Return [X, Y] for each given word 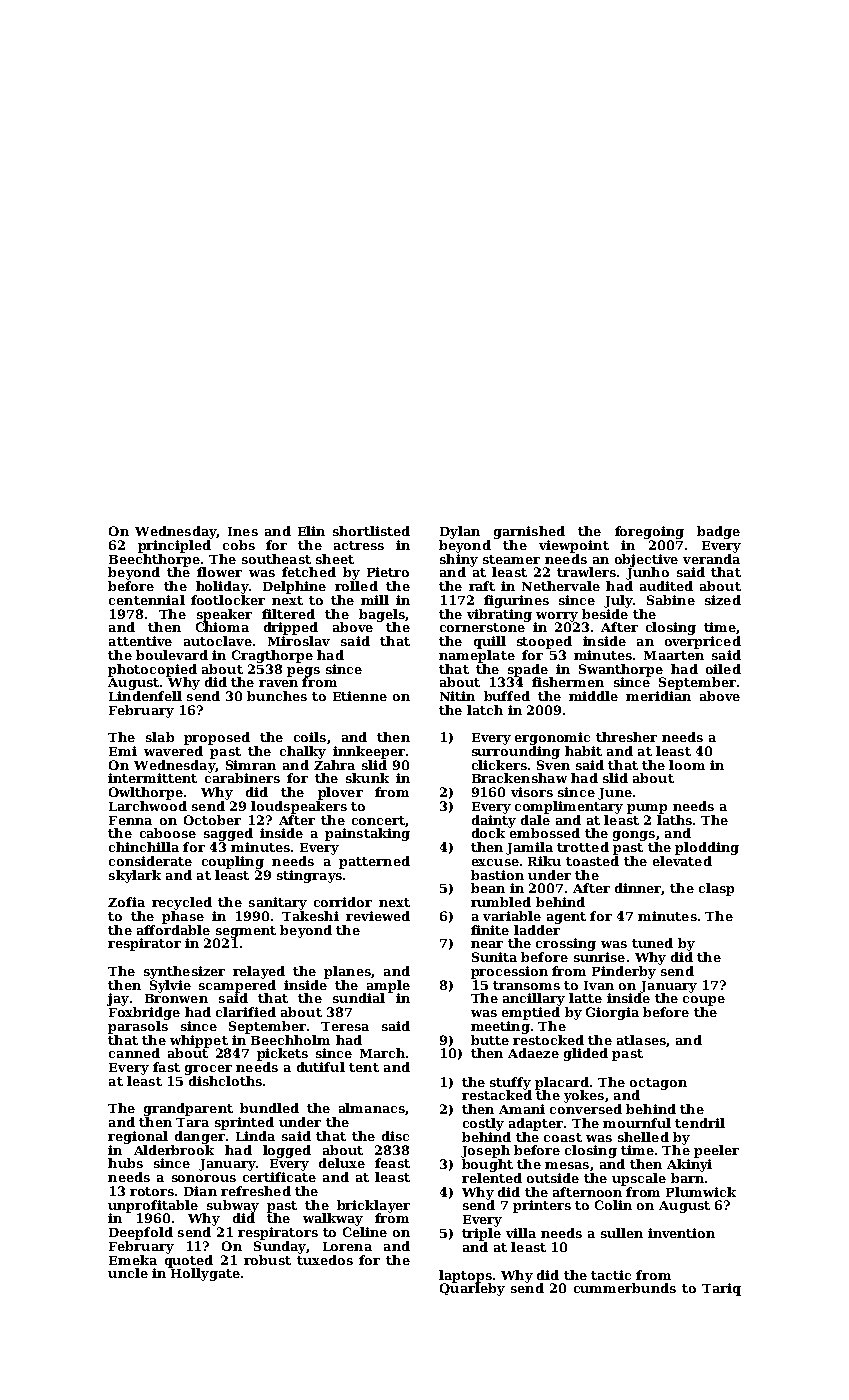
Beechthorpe [154, 560]
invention [681, 1233]
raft [482, 586]
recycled [182, 903]
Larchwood [148, 806]
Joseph [485, 1151]
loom [687, 765]
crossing [566, 944]
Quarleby [472, 1289]
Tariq [721, 1289]
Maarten [674, 655]
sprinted [244, 1123]
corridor [343, 902]
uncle [128, 1273]
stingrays [309, 876]
